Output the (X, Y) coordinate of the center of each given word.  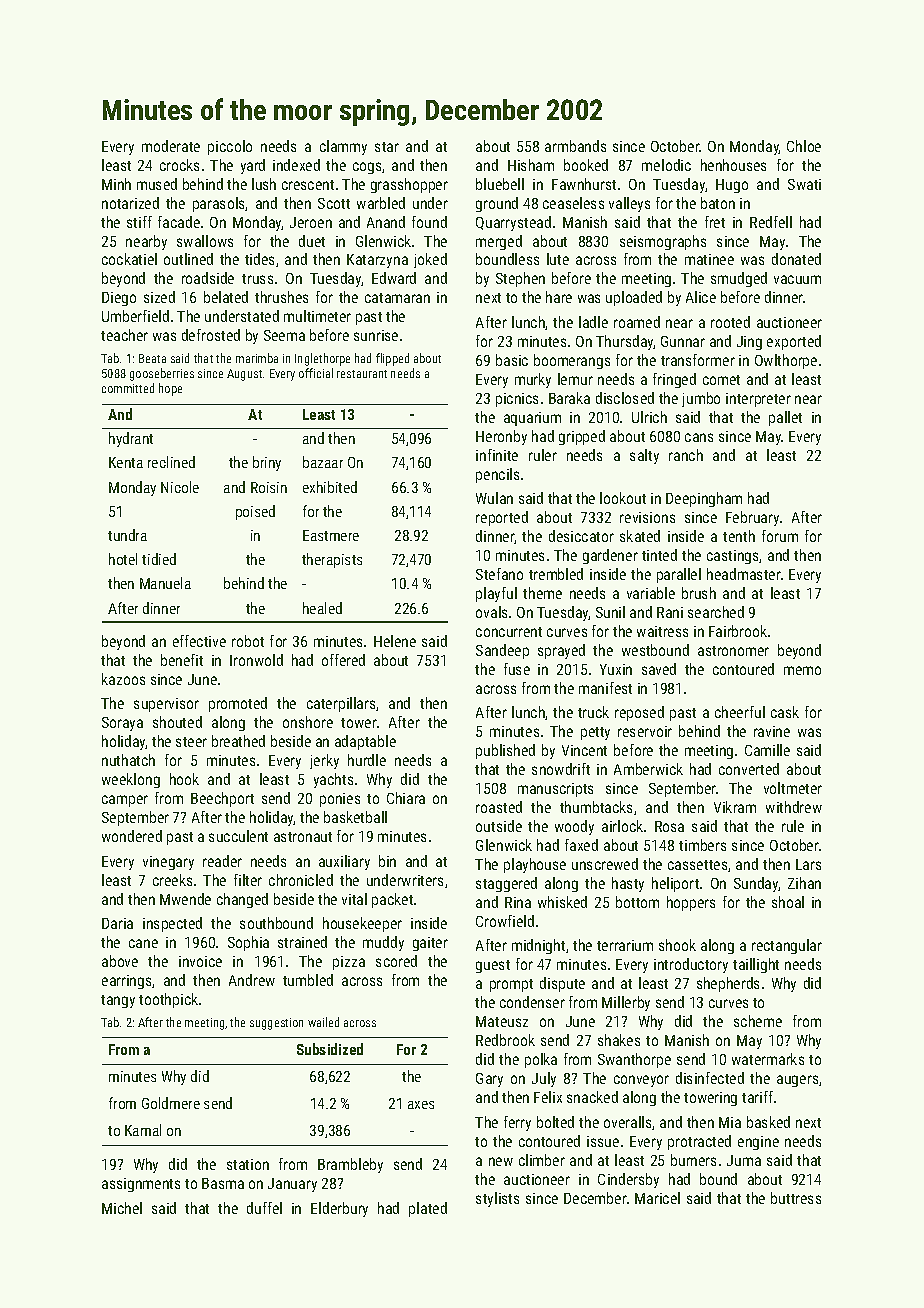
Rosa (669, 826)
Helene (395, 641)
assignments (141, 1185)
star (387, 147)
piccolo (230, 147)
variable (651, 593)
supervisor (166, 705)
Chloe (804, 146)
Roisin (269, 487)
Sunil (610, 612)
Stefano (499, 574)
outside (499, 826)
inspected (172, 924)
